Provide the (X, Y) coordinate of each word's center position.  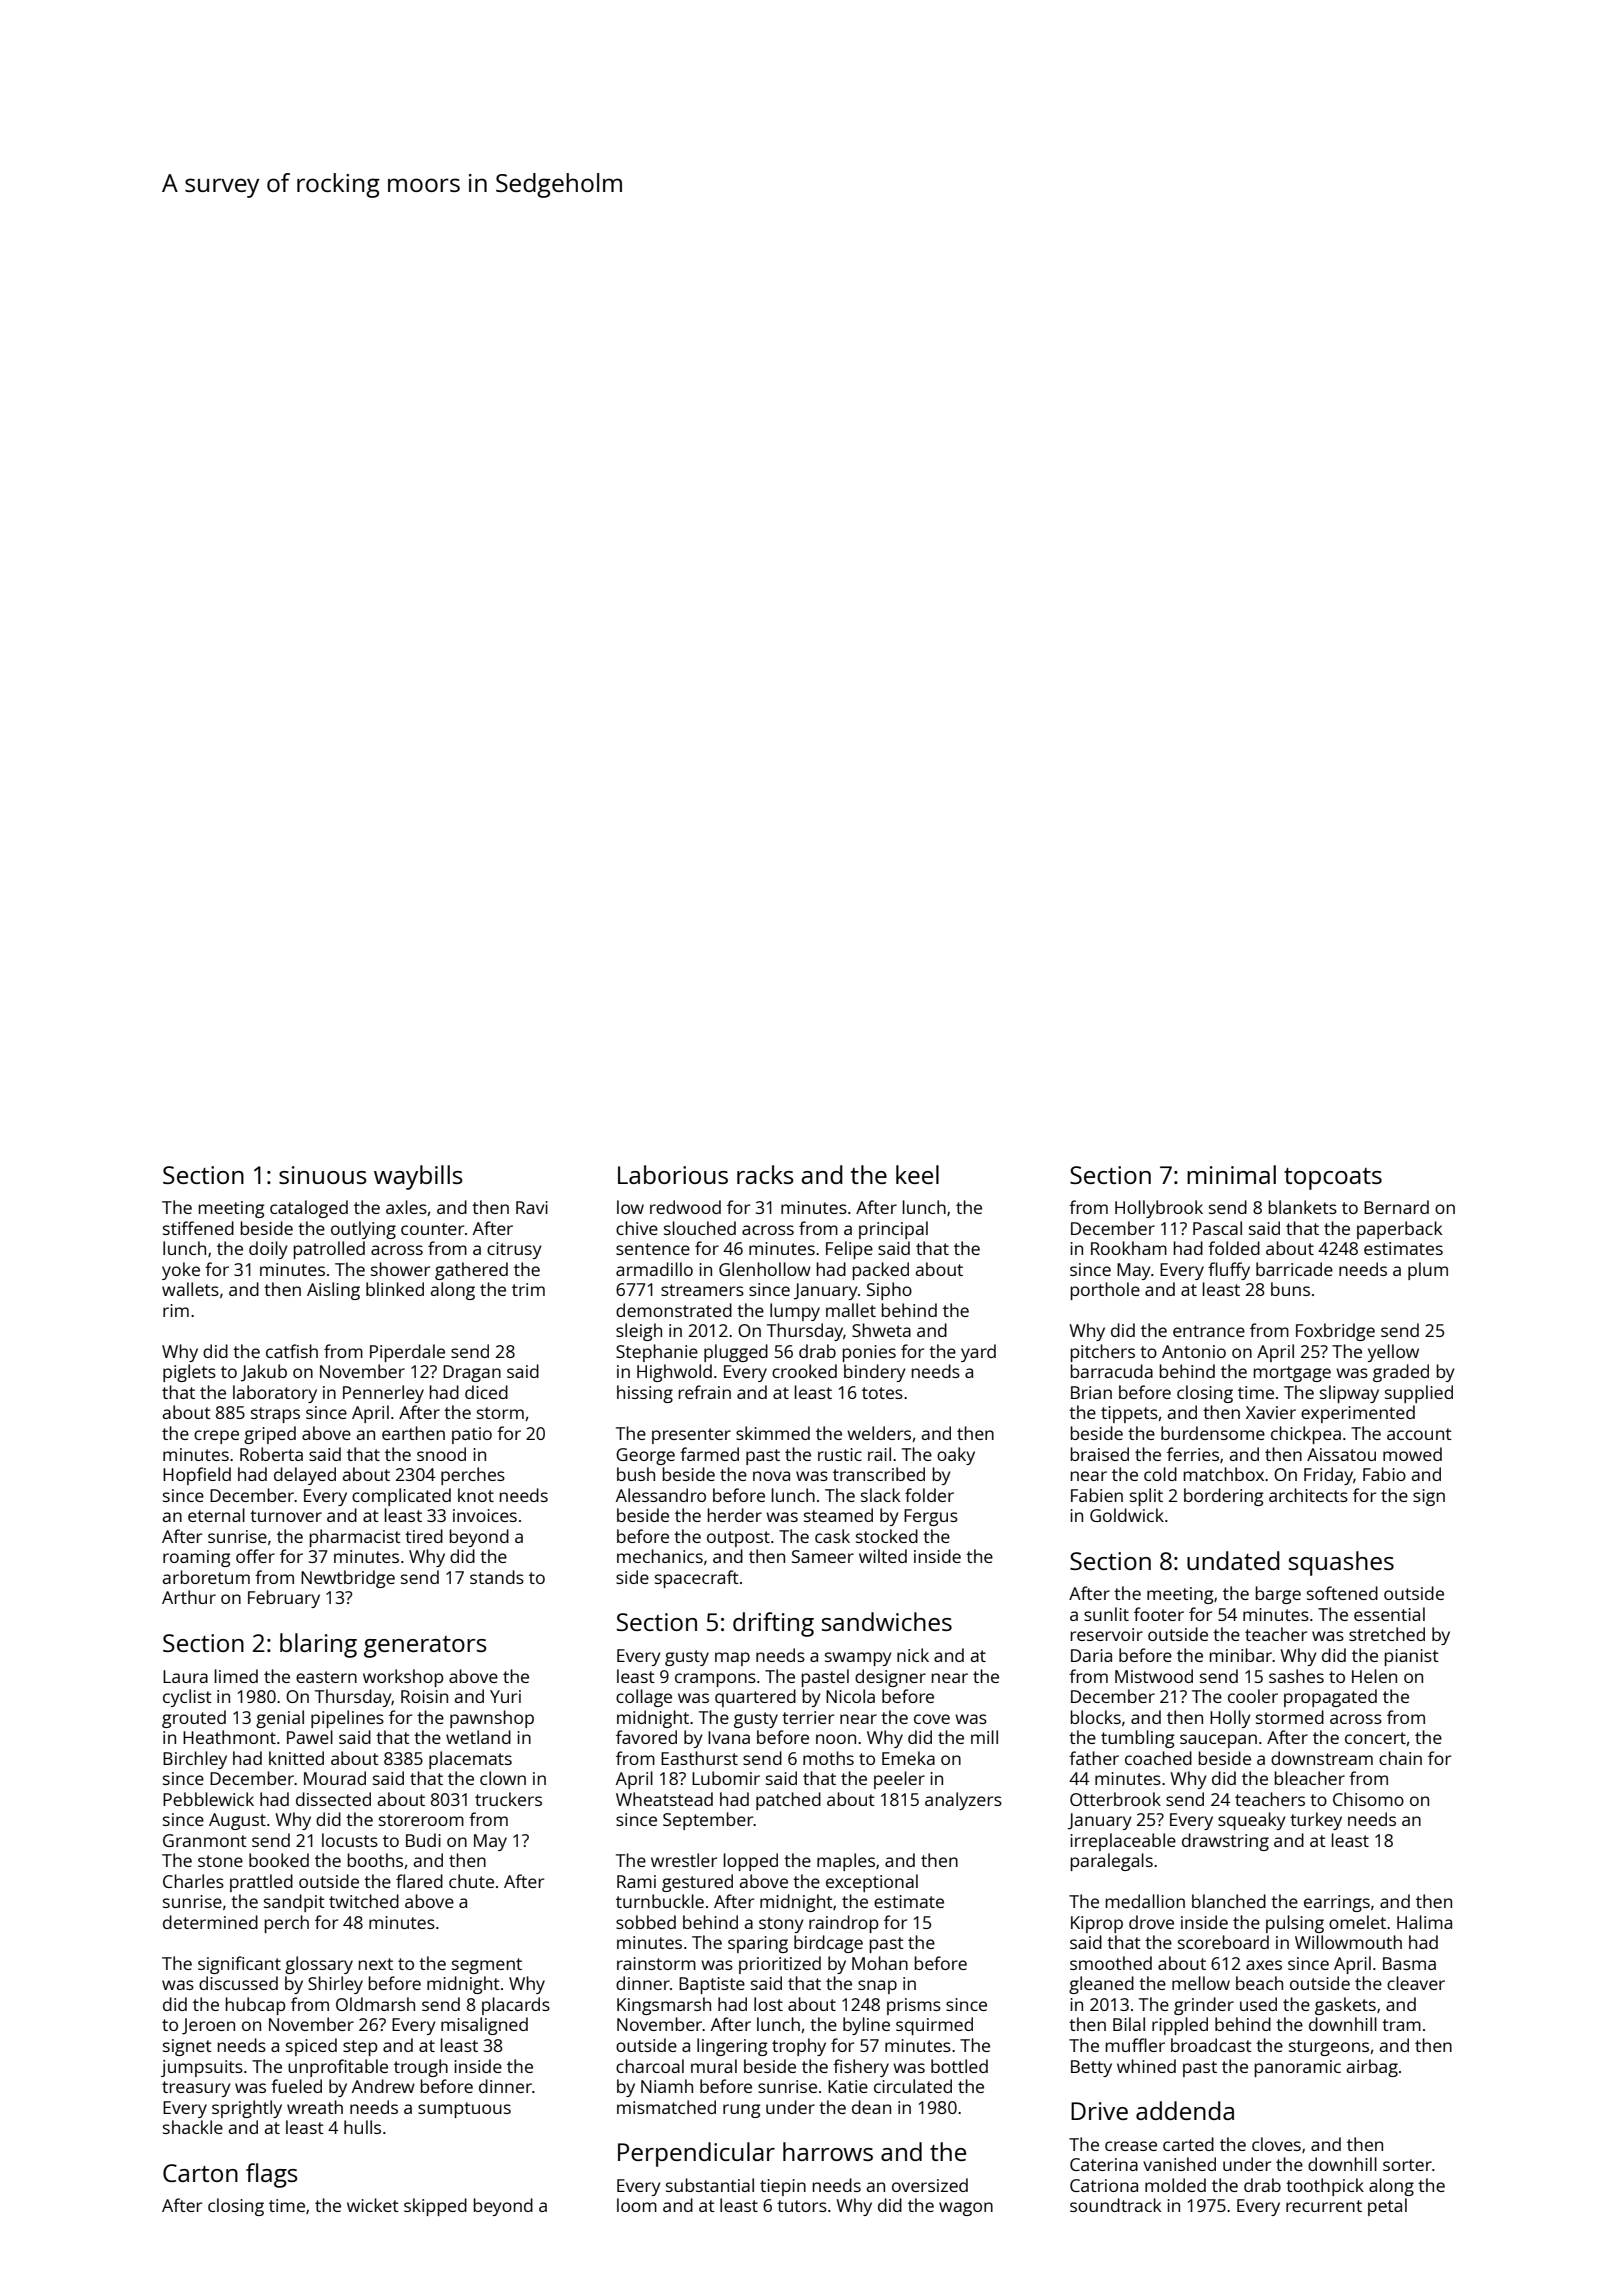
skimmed (773, 1433)
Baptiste (712, 1985)
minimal (1231, 1174)
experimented (1358, 1414)
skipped (435, 2207)
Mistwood (1154, 1676)
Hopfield (197, 1476)
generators (425, 1647)
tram (1401, 2025)
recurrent (1324, 2206)
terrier (808, 1717)
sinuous (323, 1175)
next (375, 1964)
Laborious (673, 1174)
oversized (930, 2185)
